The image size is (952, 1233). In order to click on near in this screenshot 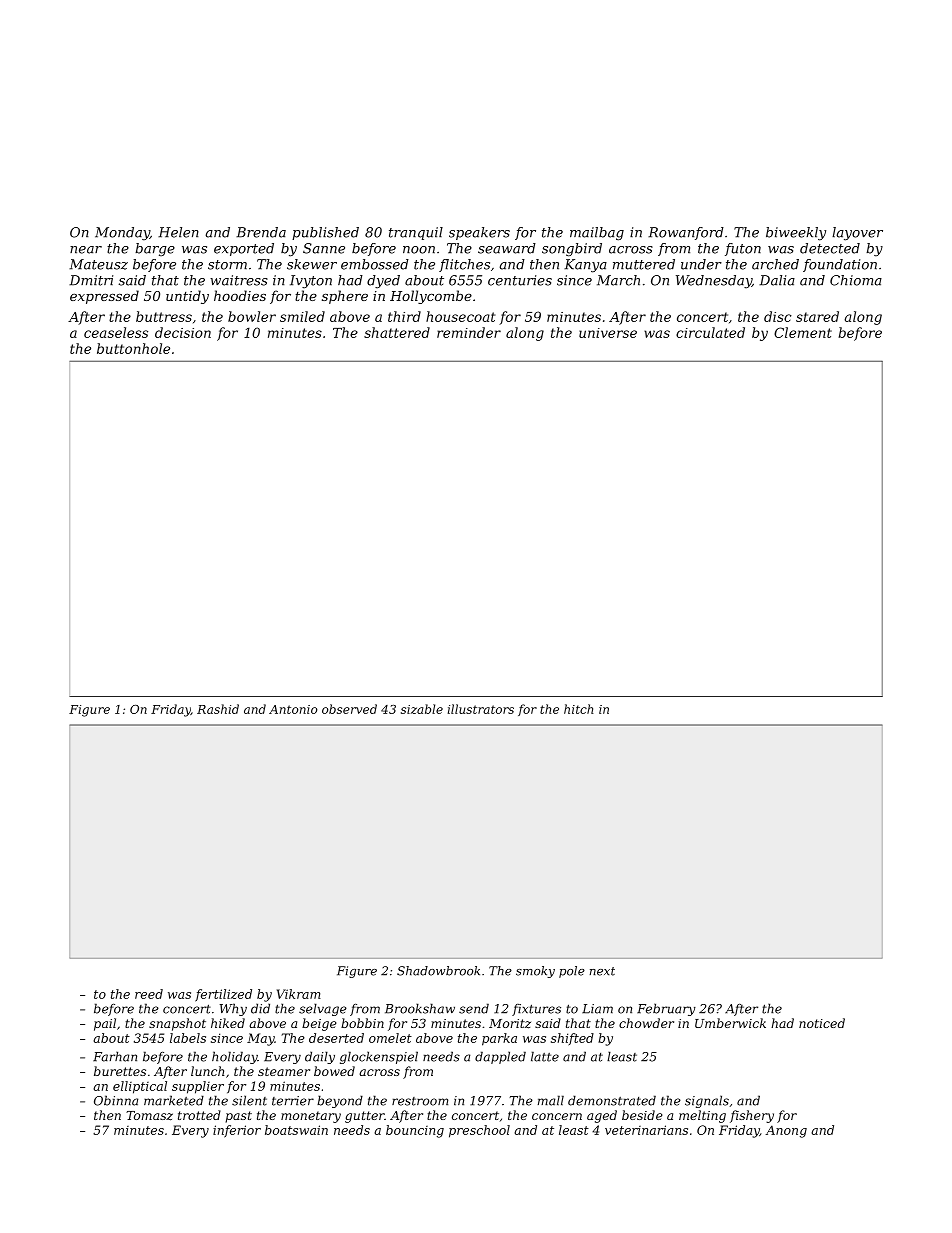, I will do `click(86, 250)`.
